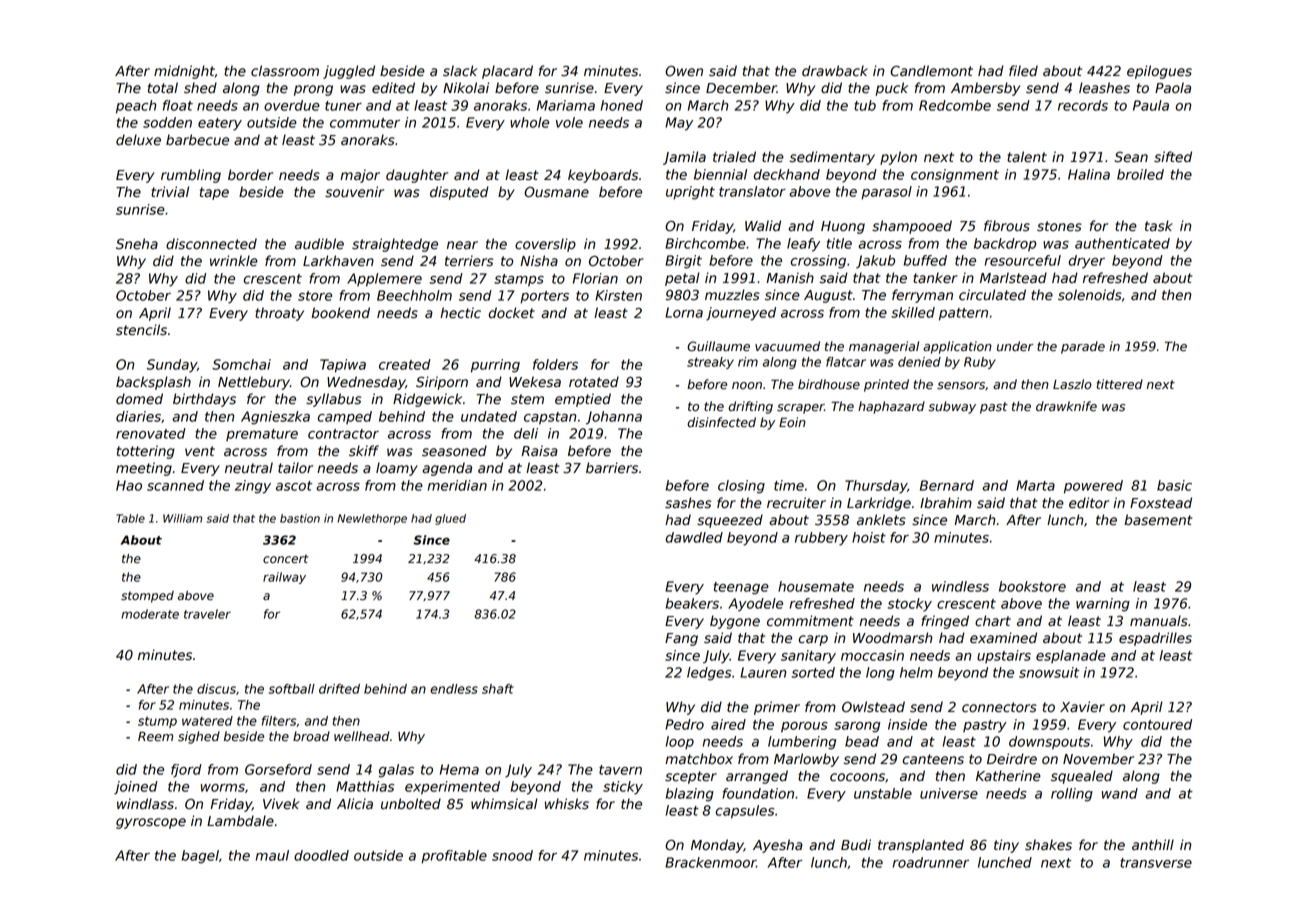 The image size is (1308, 924). Describe the element at coordinates (744, 812) in the document. I see `capsules` at that location.
